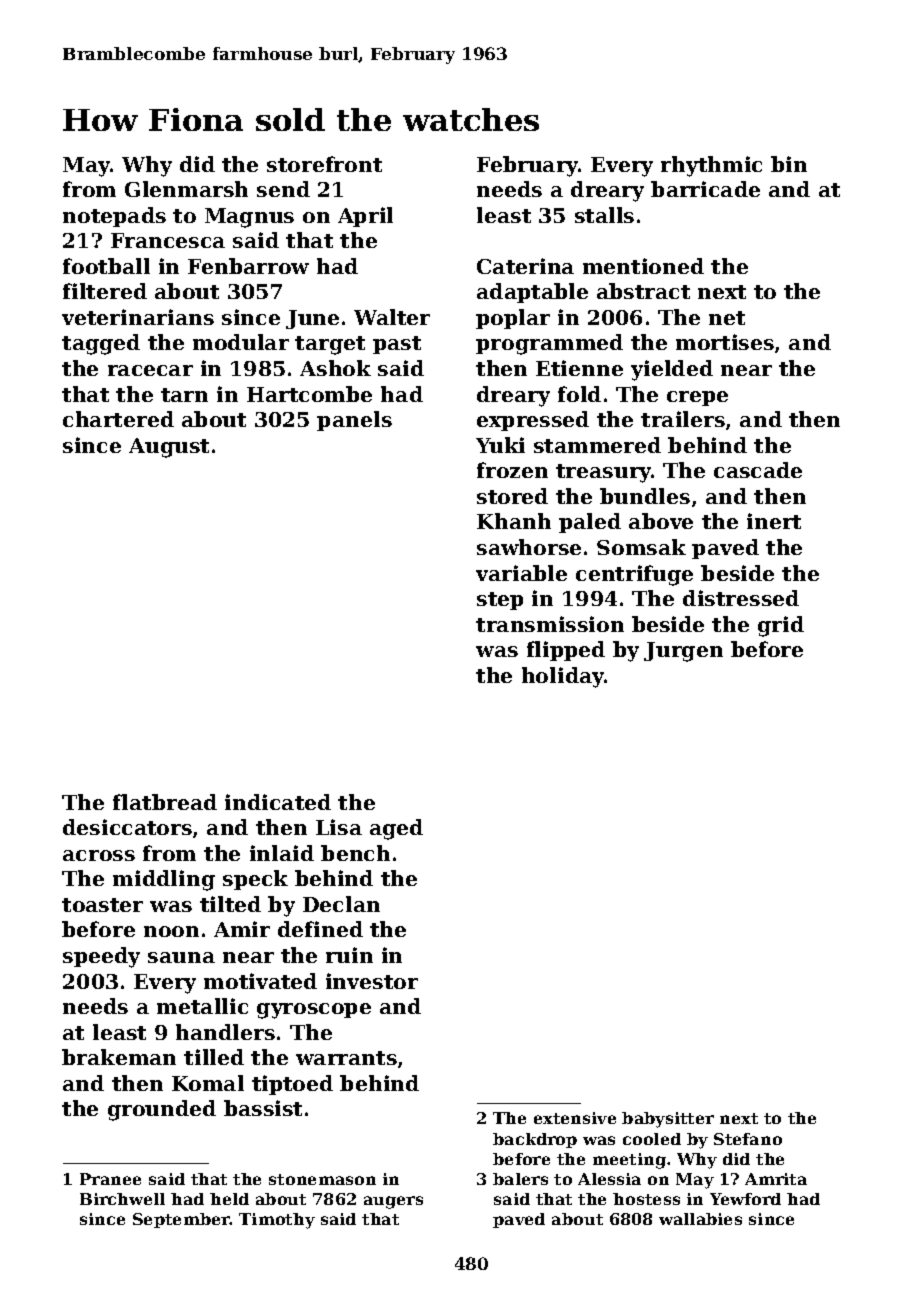 This screenshot has height=1316, width=908. Describe the element at coordinates (101, 957) in the screenshot. I see `speedy` at that location.
